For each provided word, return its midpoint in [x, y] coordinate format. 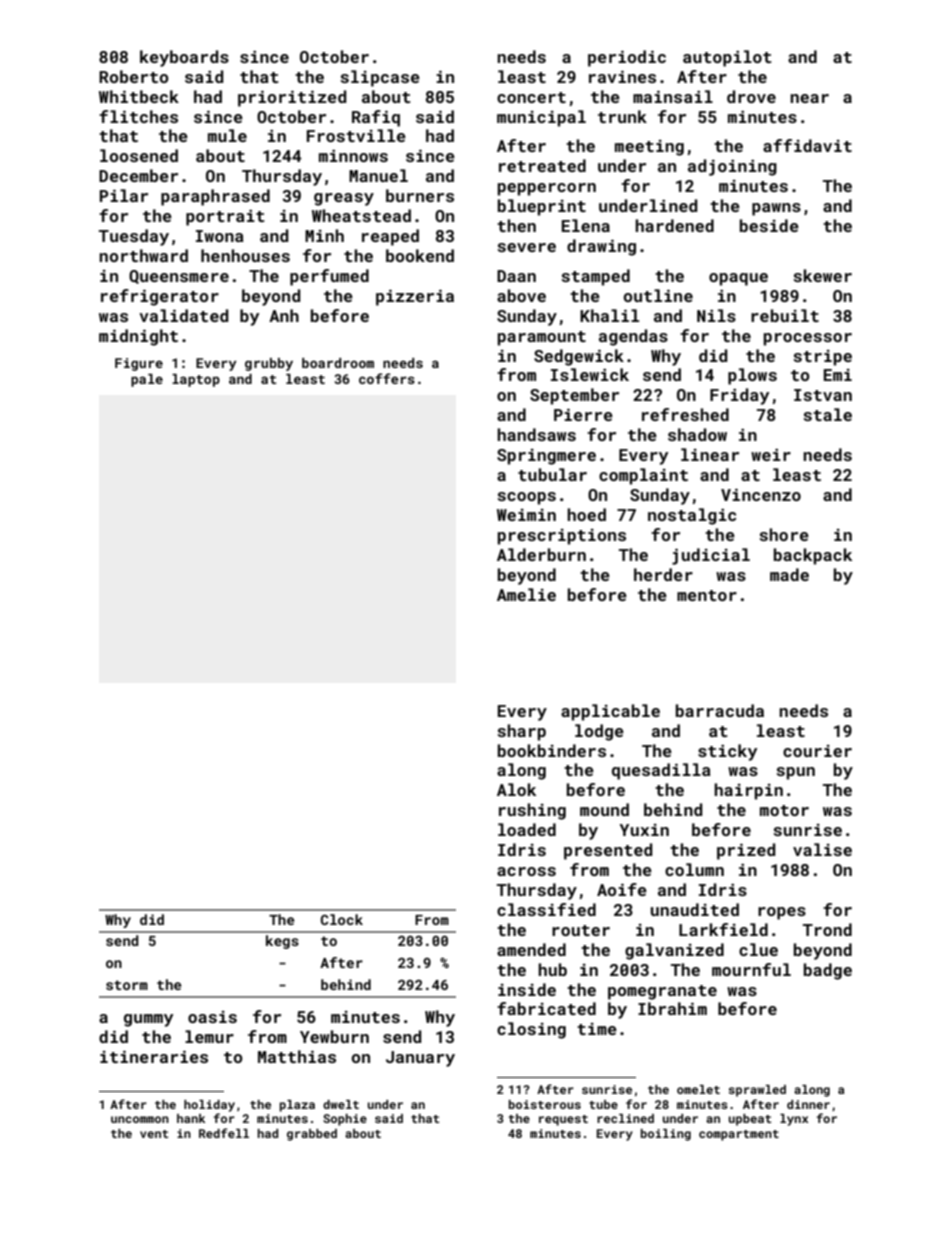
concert [531, 97]
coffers [387, 378]
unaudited [695, 909]
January [420, 1059]
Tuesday [134, 237]
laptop [196, 380]
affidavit [807, 145]
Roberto [134, 76]
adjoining [732, 167]
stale [827, 414]
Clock [342, 919]
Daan [516, 276]
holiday [209, 1106]
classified [546, 909]
